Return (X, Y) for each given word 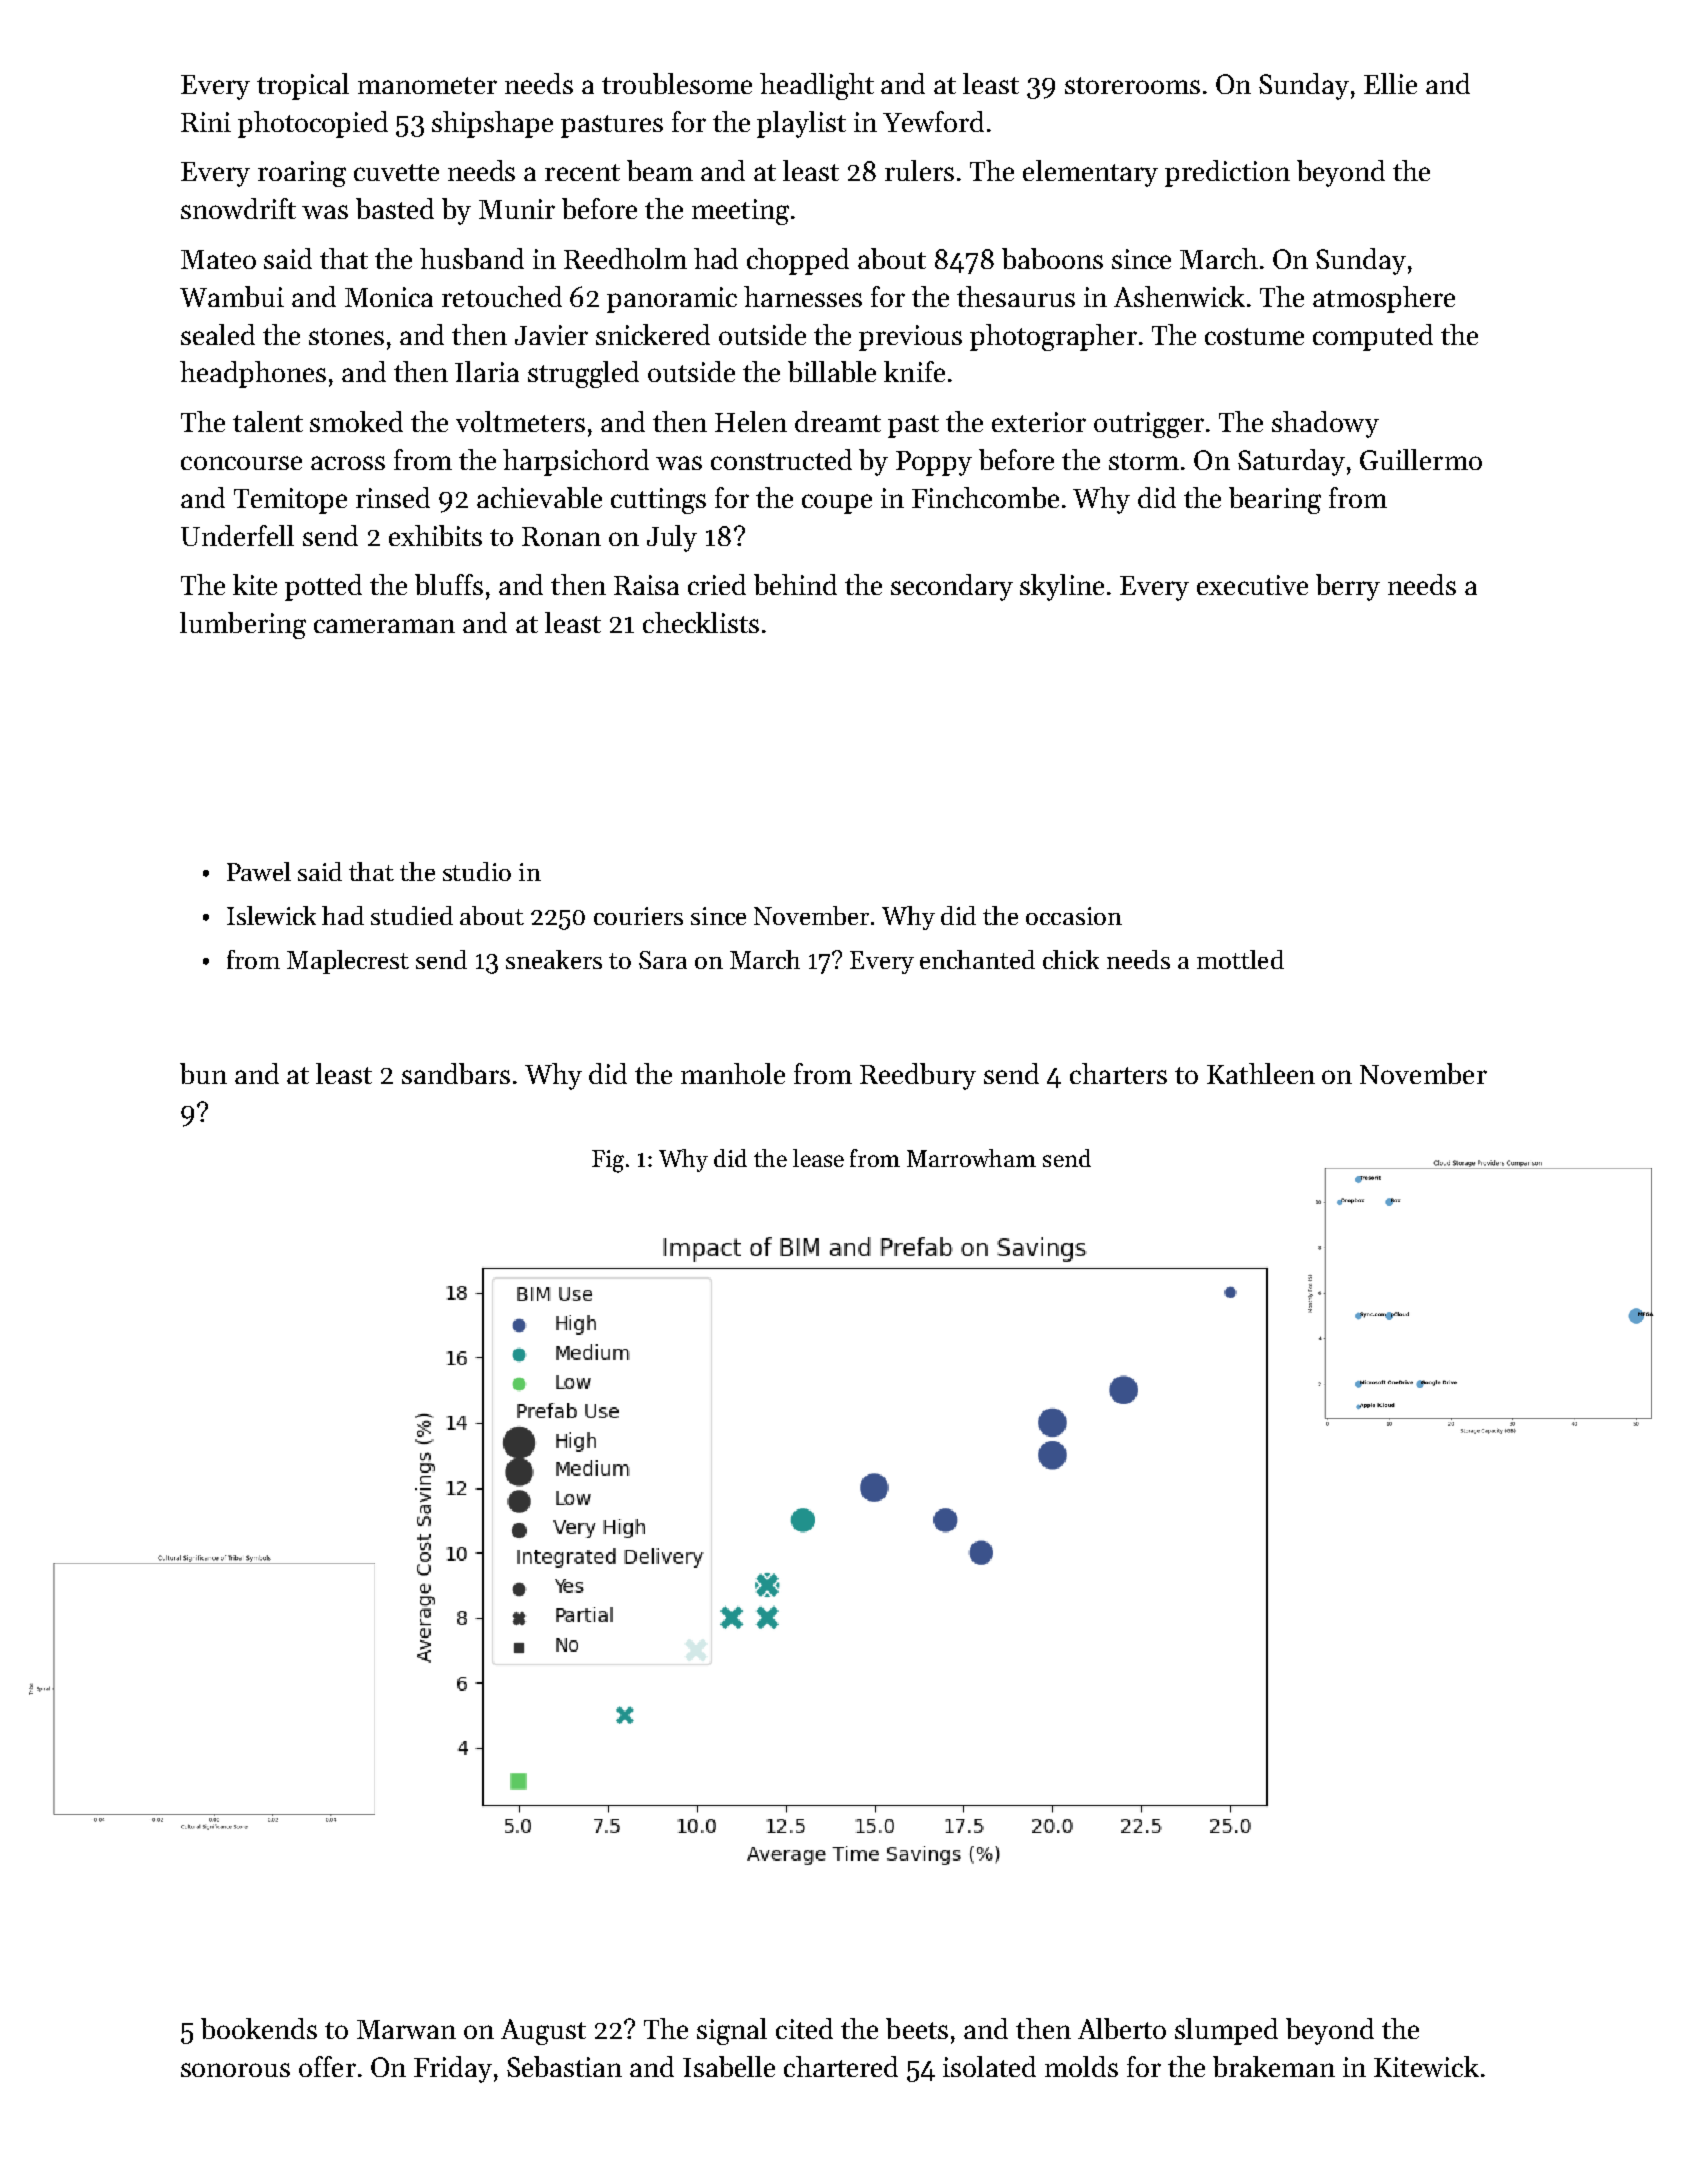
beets (917, 2028)
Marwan (406, 2029)
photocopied (313, 124)
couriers (638, 916)
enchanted (977, 959)
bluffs (449, 584)
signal (732, 2031)
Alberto (1122, 2028)
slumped (1226, 2031)
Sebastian (564, 2066)
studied (412, 915)
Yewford (933, 121)
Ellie (1390, 83)
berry (1348, 587)
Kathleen (1261, 1073)
